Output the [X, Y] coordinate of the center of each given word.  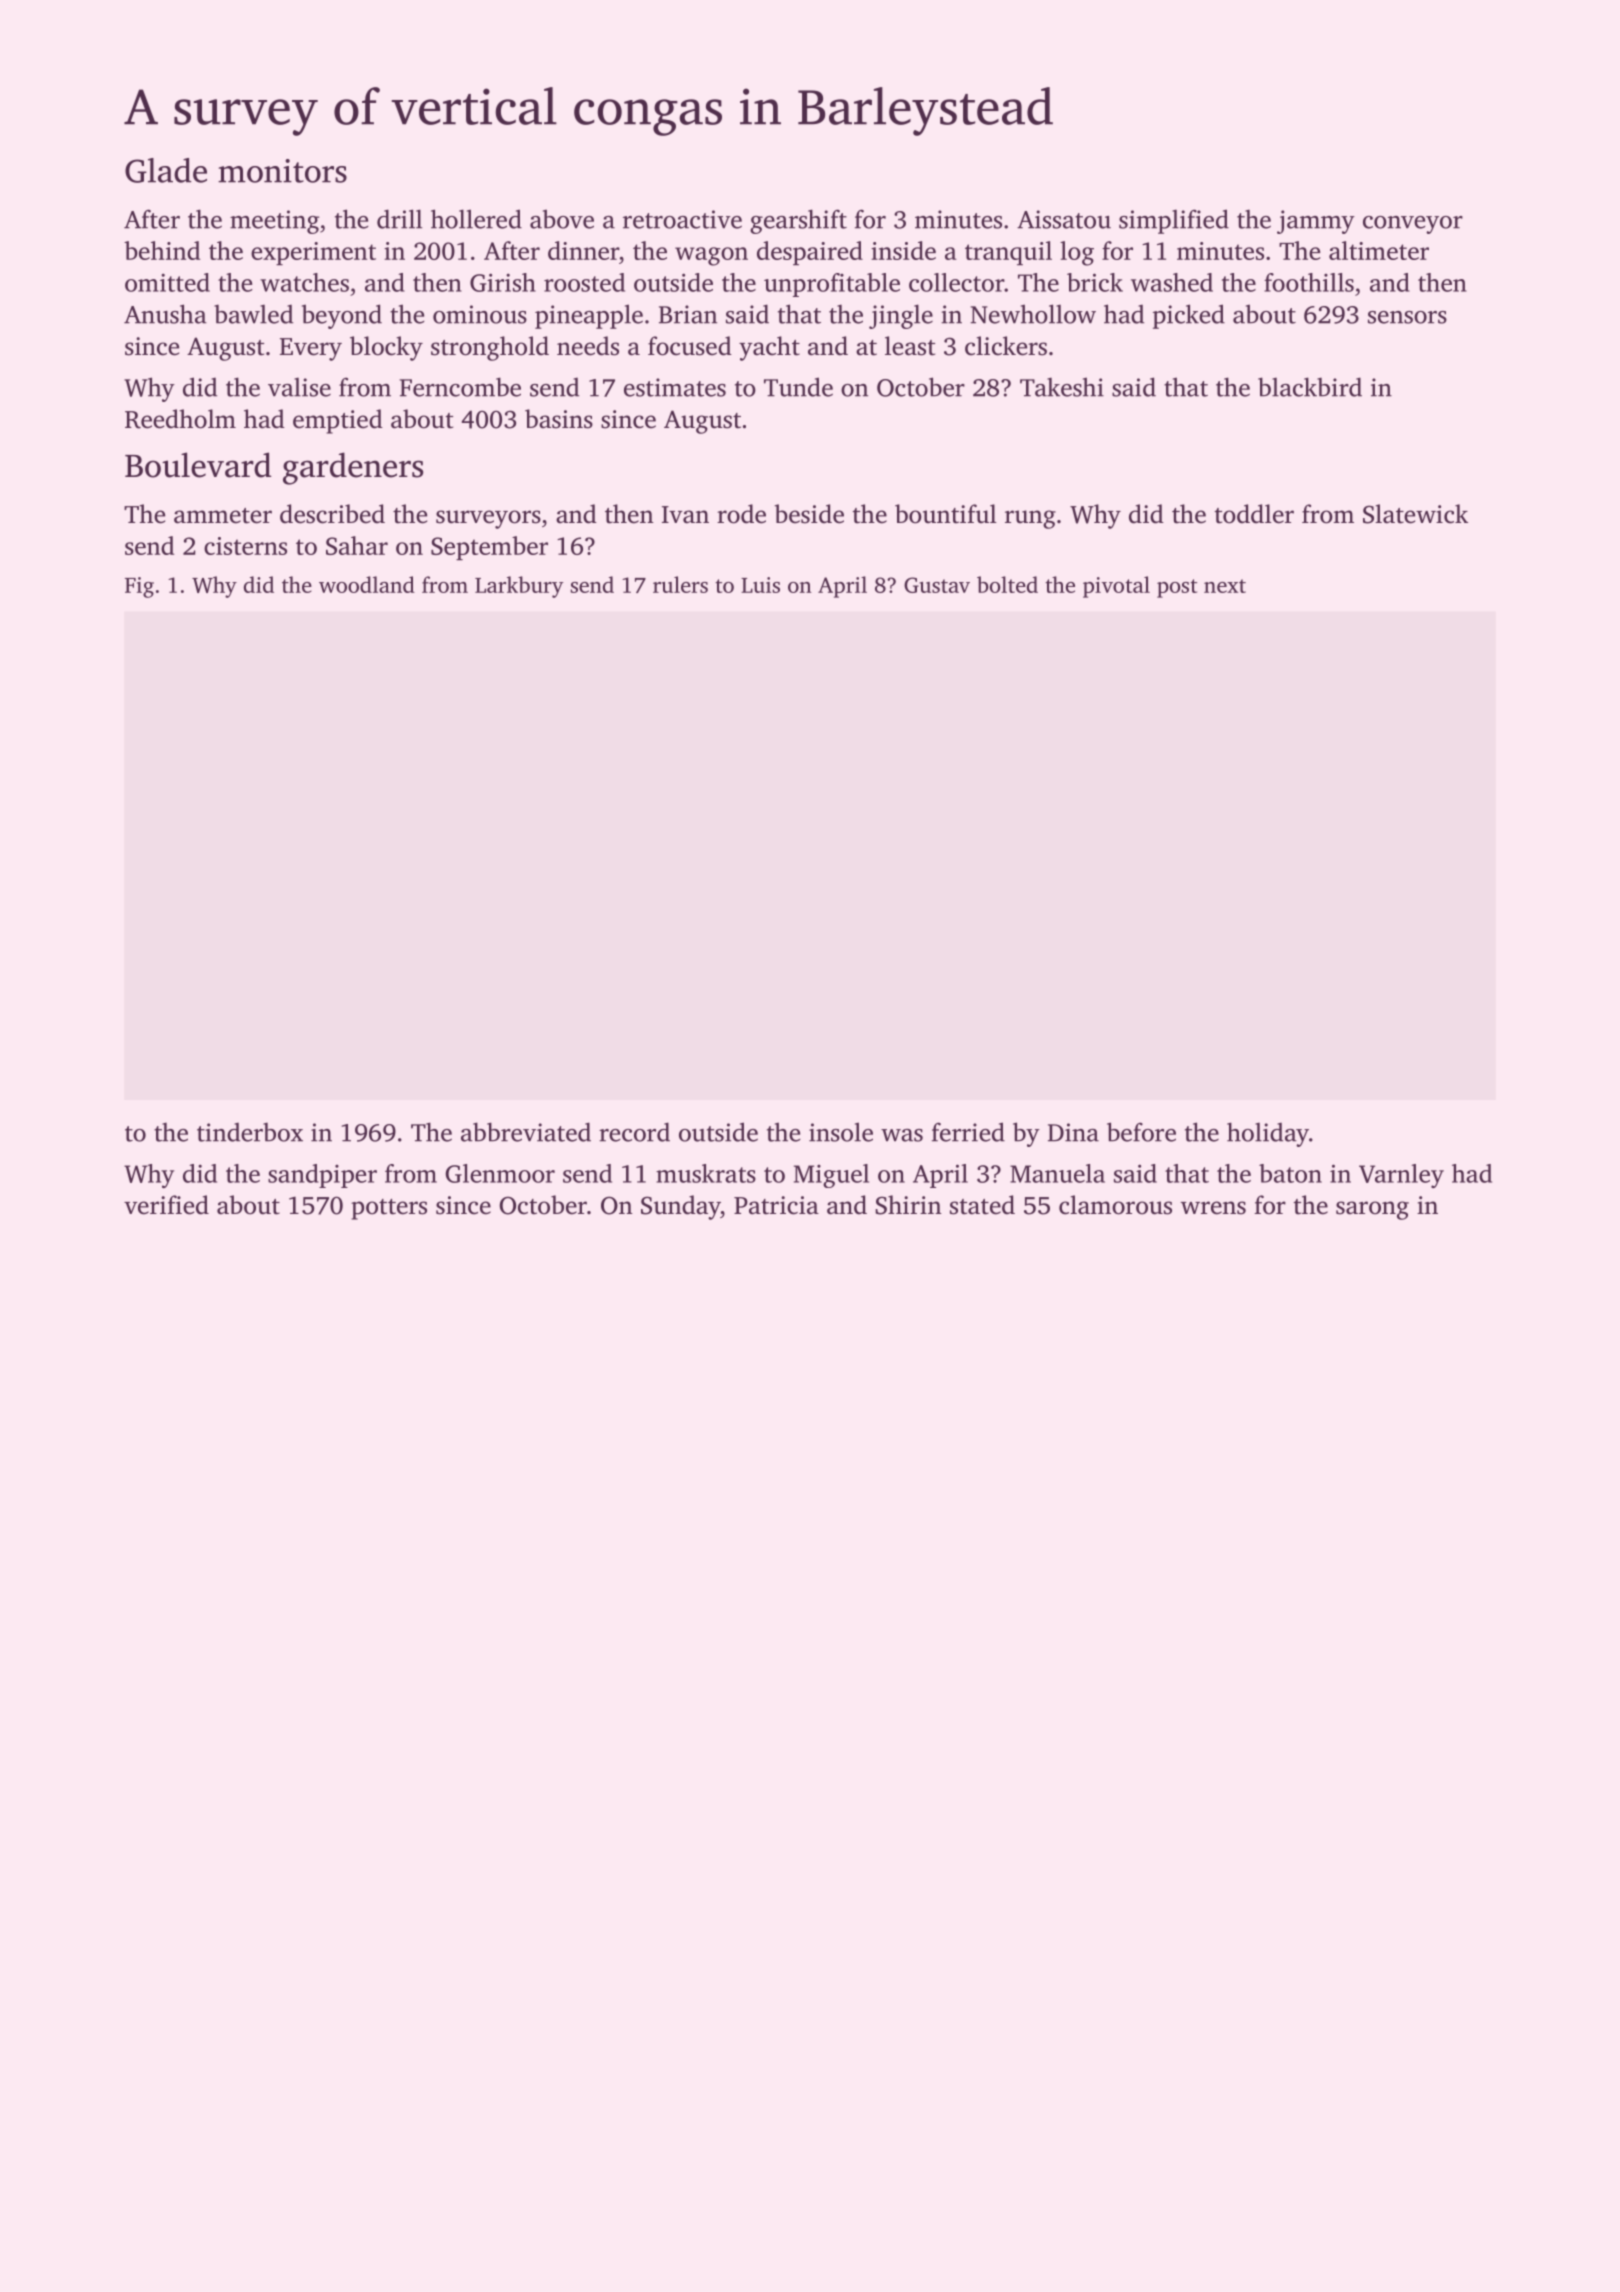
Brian [688, 314]
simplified [1174, 221]
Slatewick [1415, 514]
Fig [139, 587]
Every [311, 349]
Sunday [681, 1207]
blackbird [1310, 387]
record [634, 1132]
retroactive [682, 219]
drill [399, 219]
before [1141, 1132]
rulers [680, 584]
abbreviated [526, 1132]
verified [166, 1205]
